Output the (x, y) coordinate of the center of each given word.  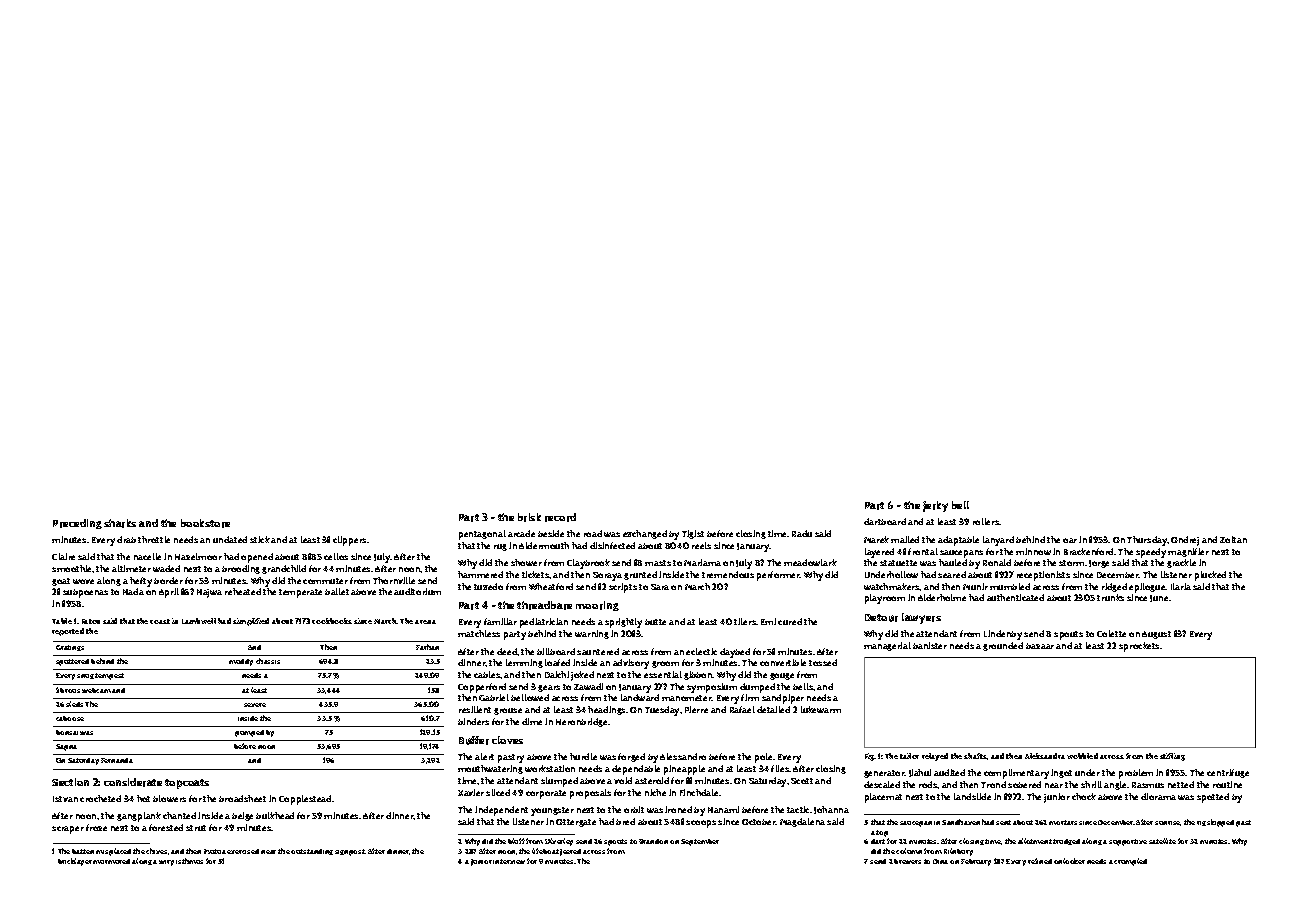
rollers (986, 521)
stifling (1172, 757)
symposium (712, 688)
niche (655, 792)
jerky (935, 506)
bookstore (205, 523)
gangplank (139, 817)
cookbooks (332, 621)
